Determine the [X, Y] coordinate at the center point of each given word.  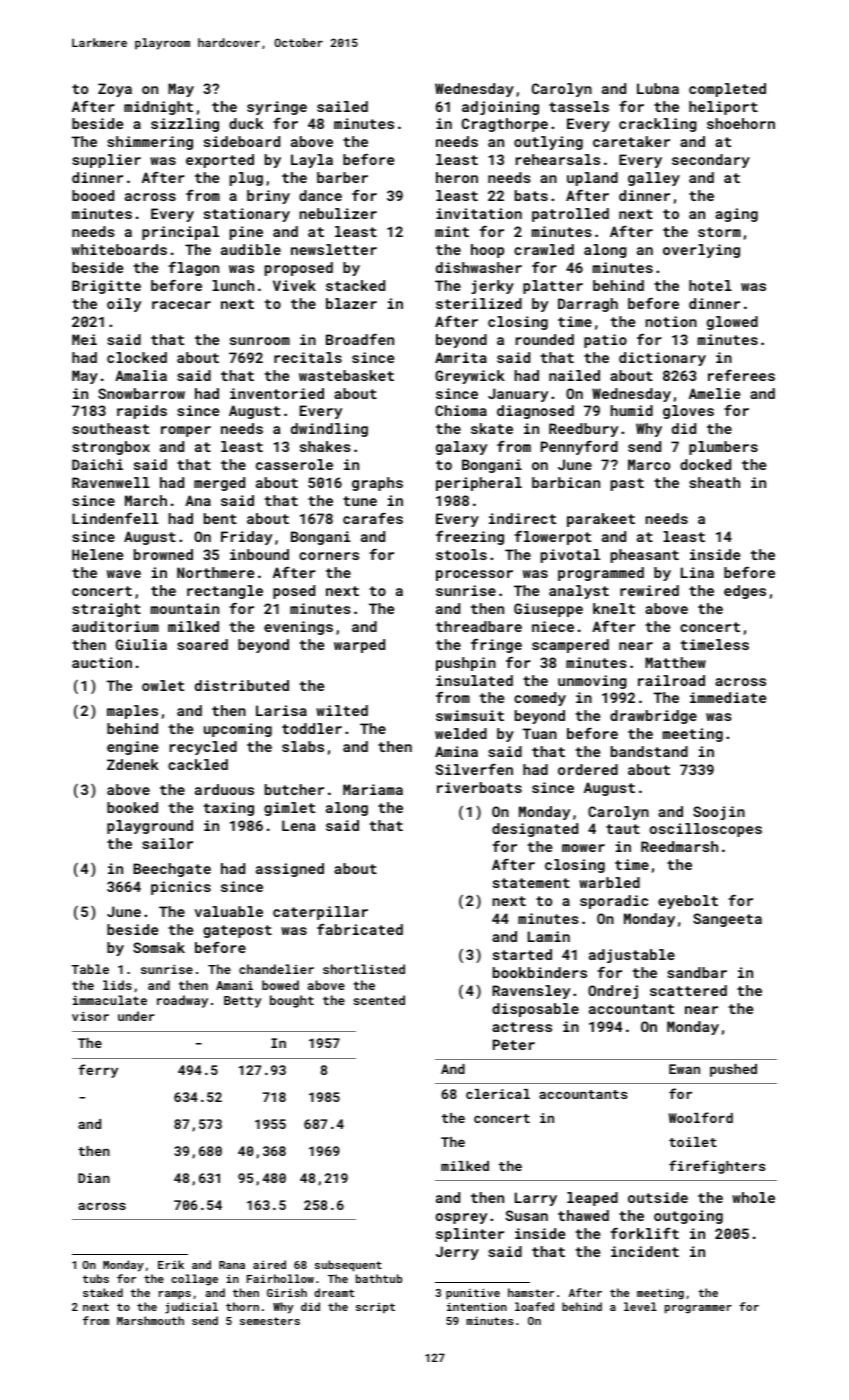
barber [342, 177]
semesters [270, 1321]
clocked [137, 357]
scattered [688, 990]
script [375, 1308]
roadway [182, 1001]
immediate [728, 697]
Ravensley [531, 992]
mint [452, 231]
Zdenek [133, 764]
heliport [723, 108]
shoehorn [741, 123]
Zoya [115, 90]
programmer [698, 1309]
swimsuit [470, 715]
